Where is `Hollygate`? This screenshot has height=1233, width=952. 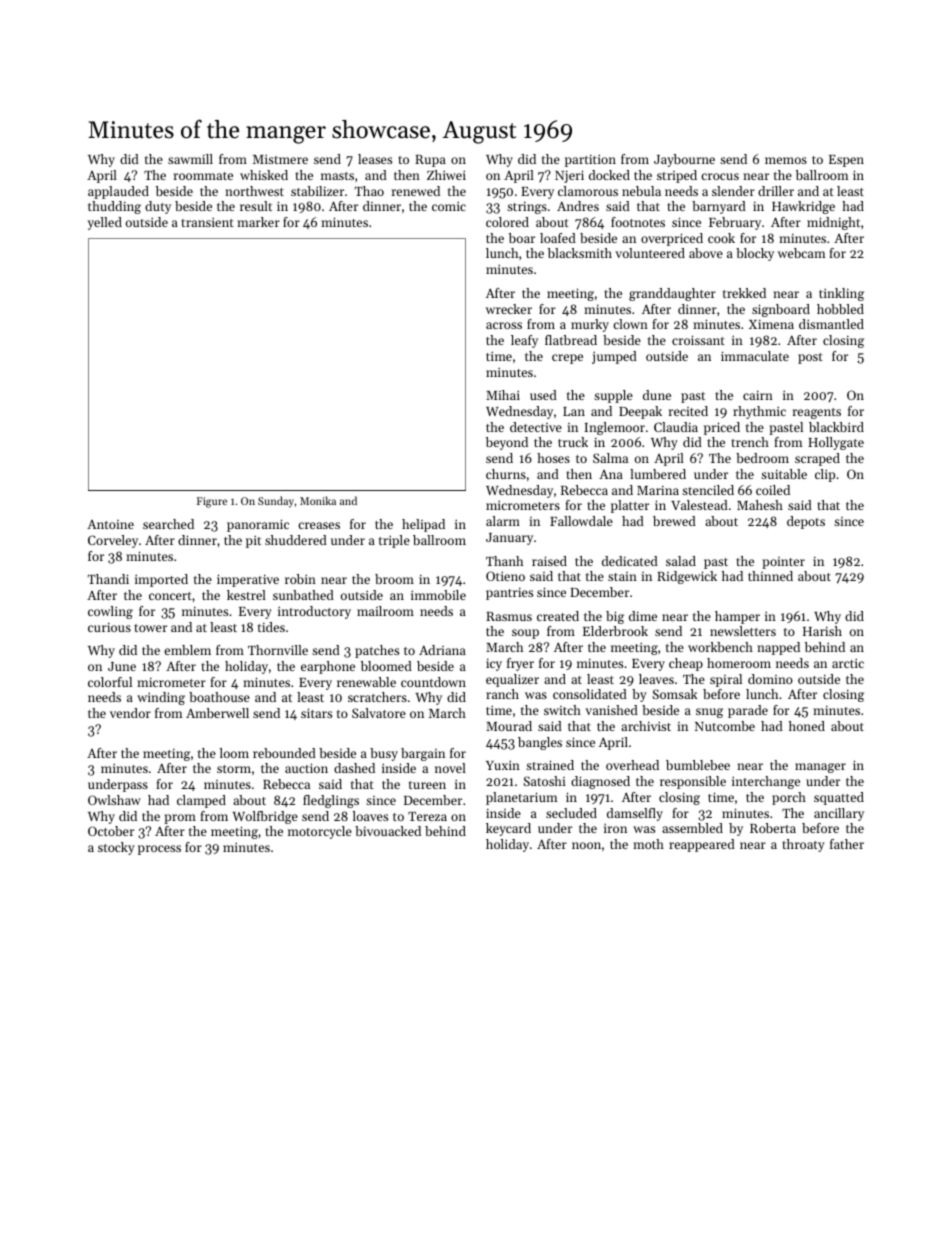
Hollygate is located at coordinates (836, 443).
